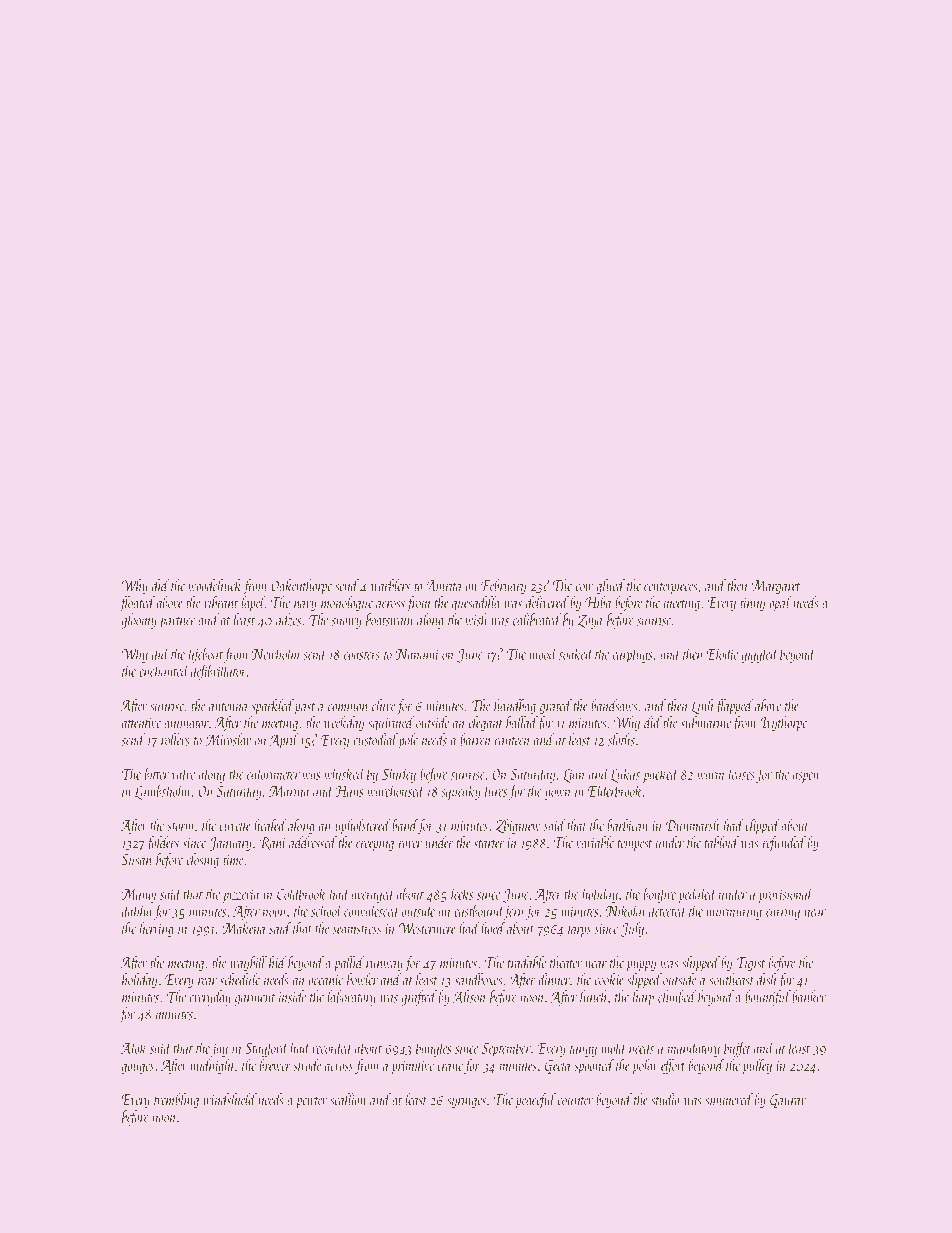 The height and width of the screenshot is (1233, 952). Describe the element at coordinates (575, 1101) in the screenshot. I see `counter` at that location.
